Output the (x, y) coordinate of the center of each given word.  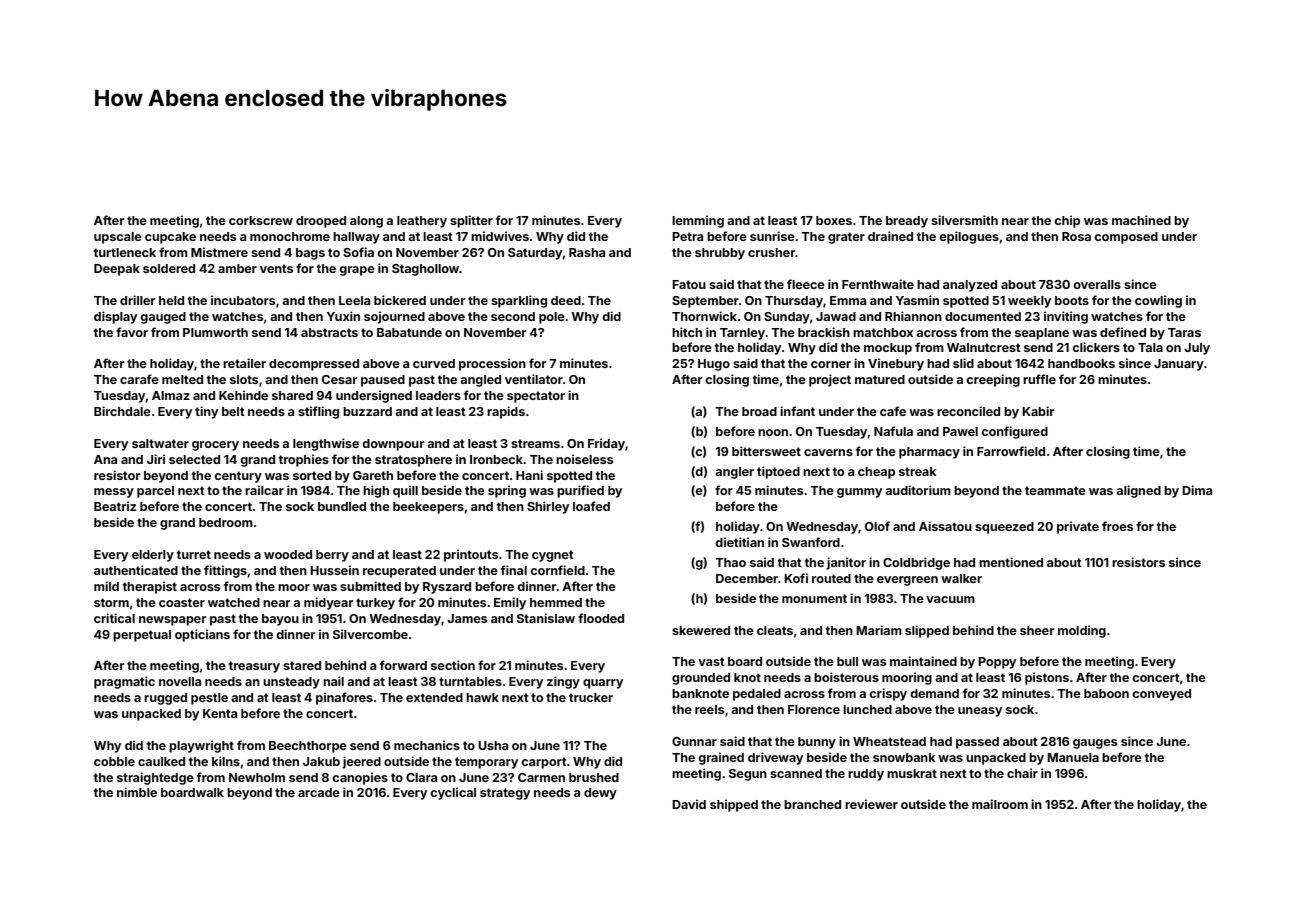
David (689, 804)
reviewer (871, 804)
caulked (161, 761)
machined (1141, 220)
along (366, 222)
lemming (698, 221)
